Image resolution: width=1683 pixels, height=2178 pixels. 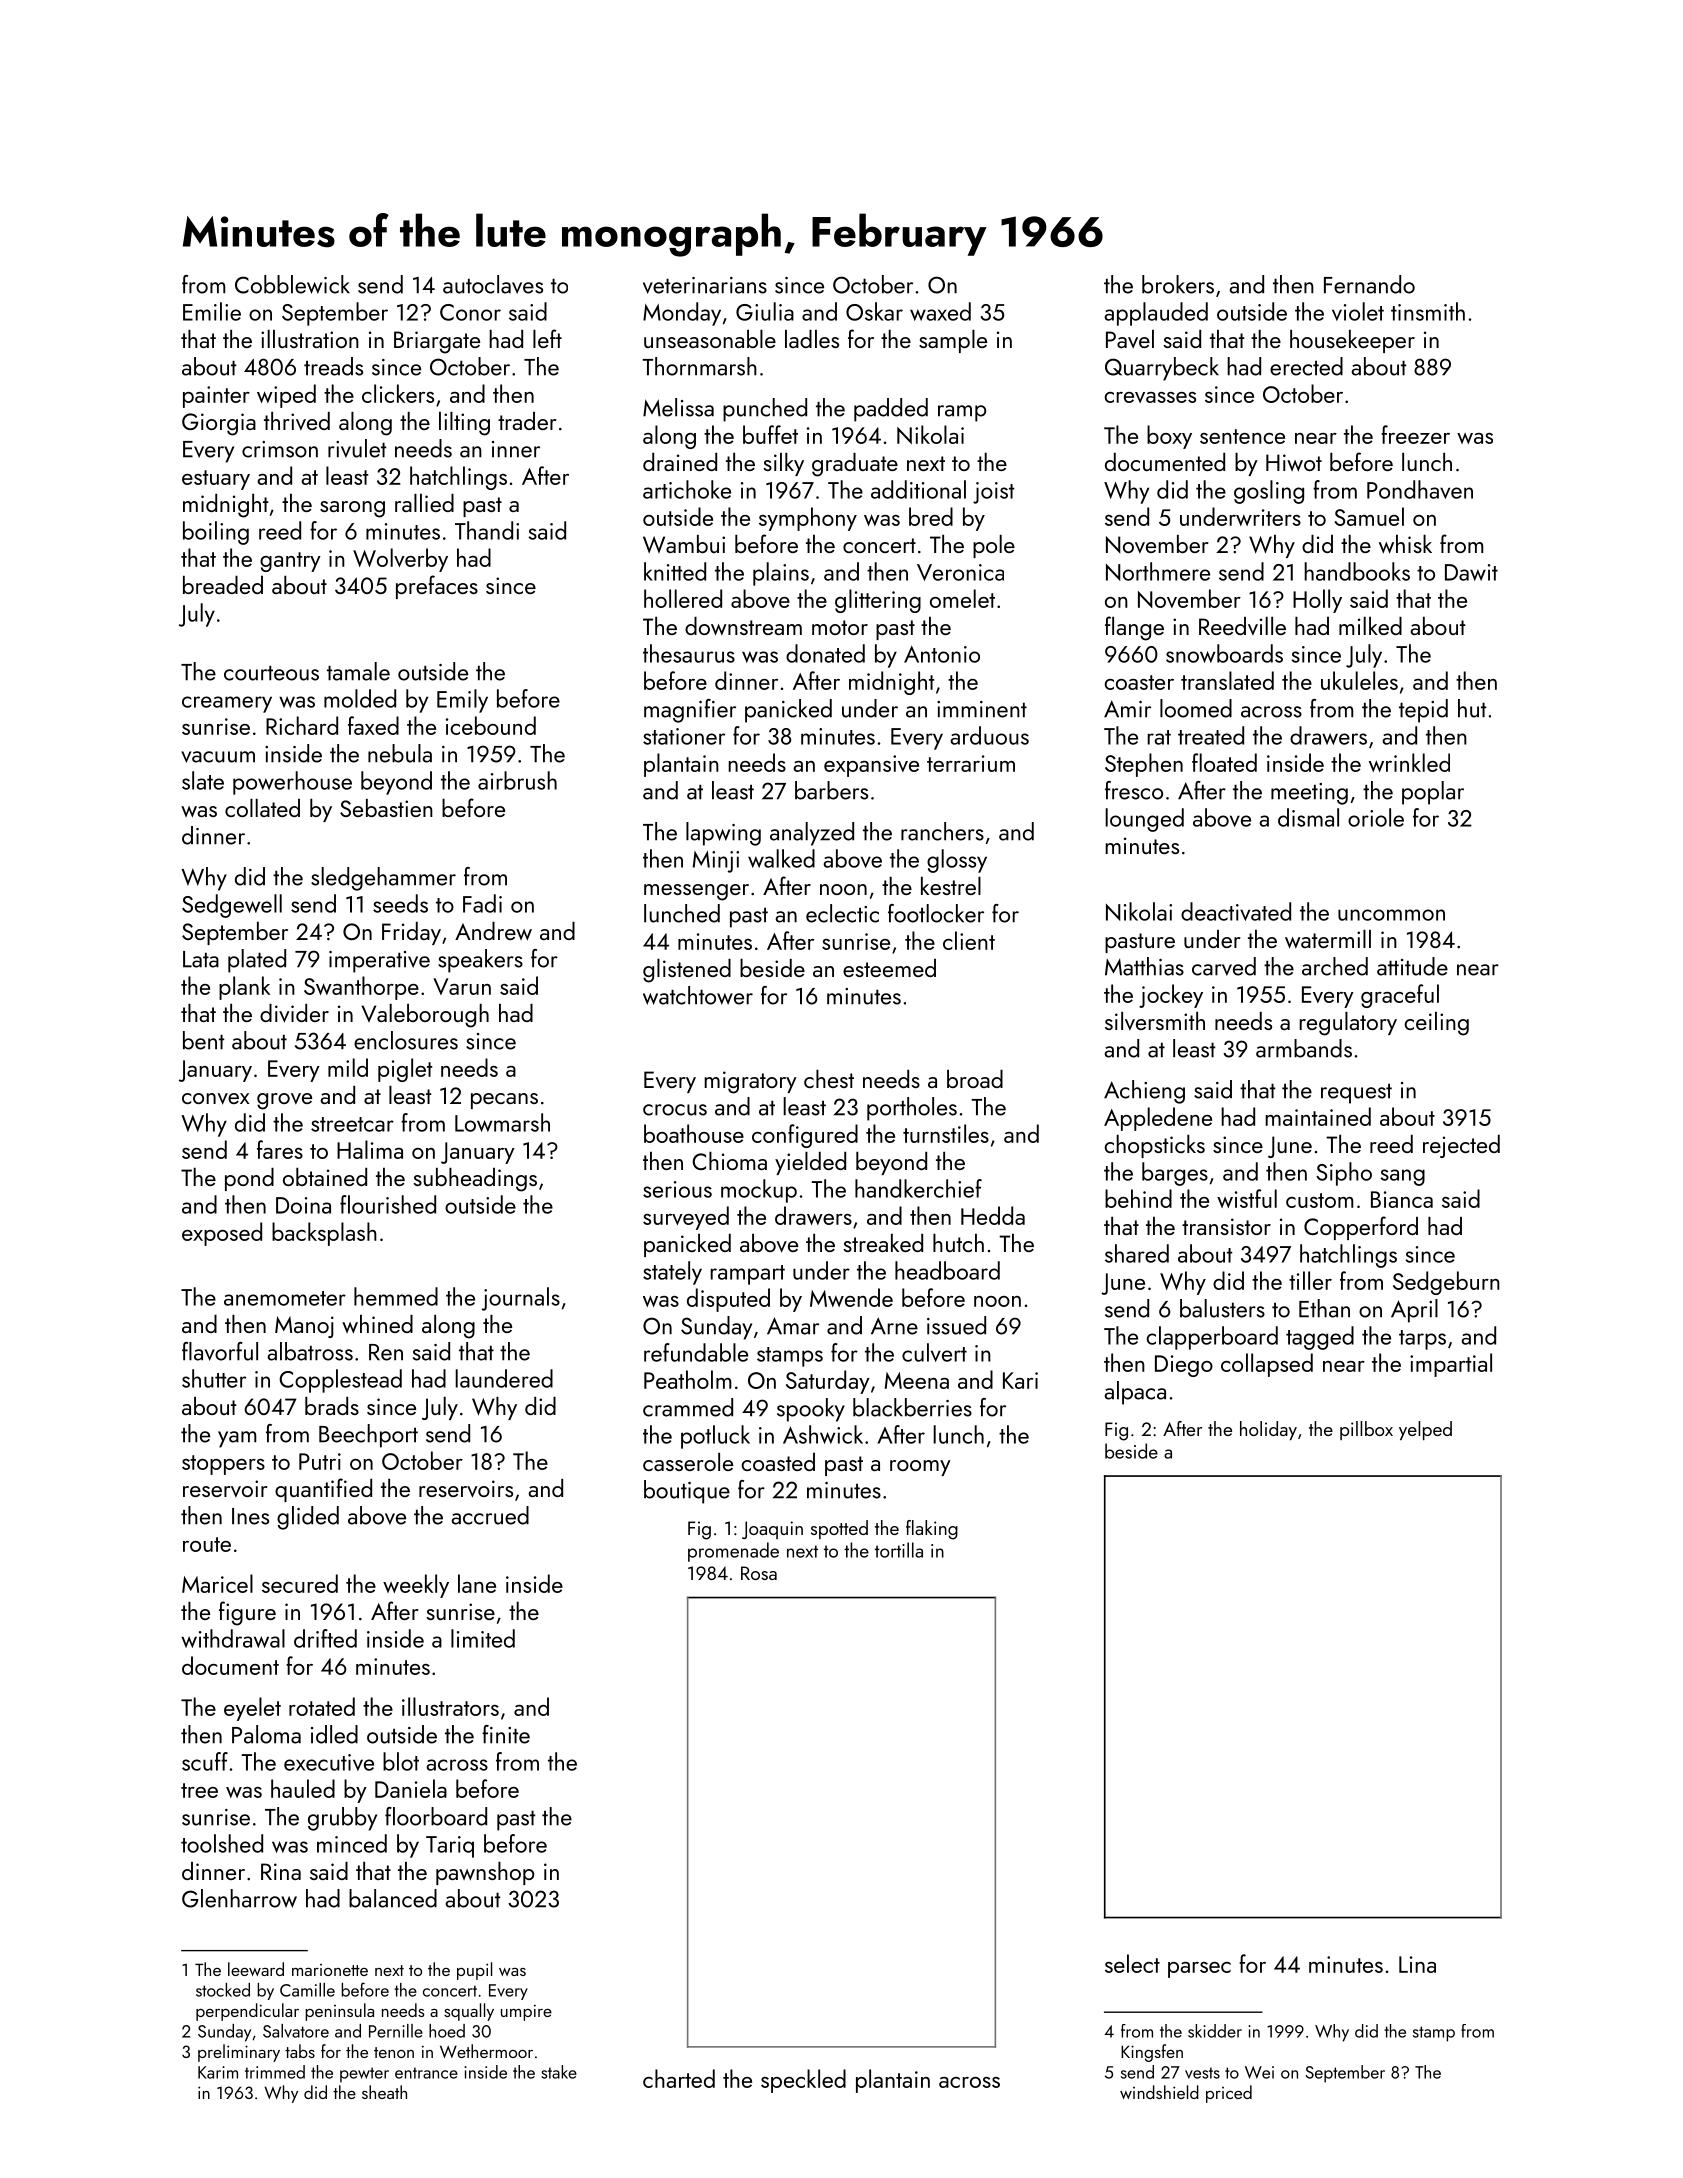 I want to click on preliminary, so click(x=239, y=2053).
